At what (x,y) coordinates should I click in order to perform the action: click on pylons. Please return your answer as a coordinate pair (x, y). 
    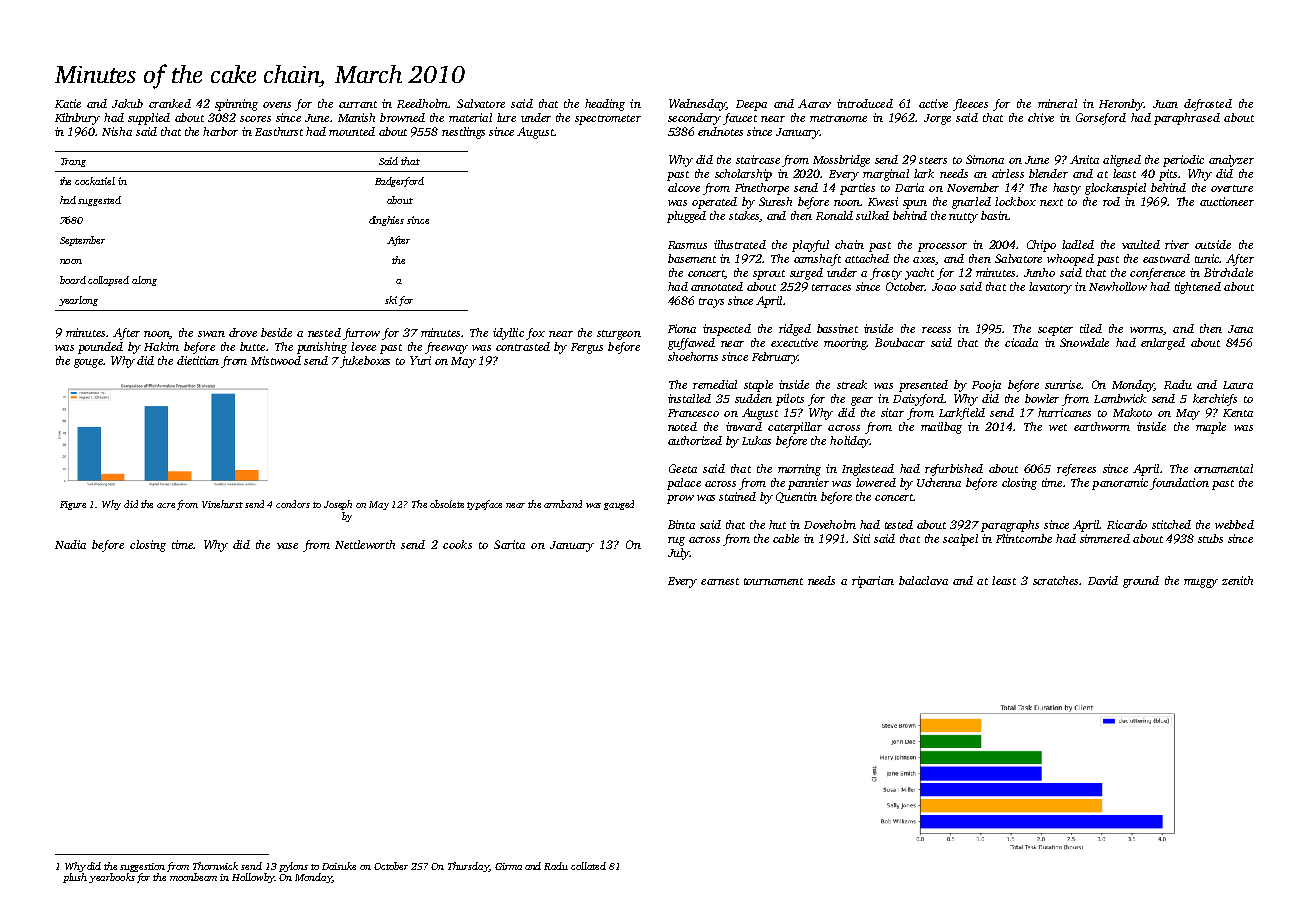
    Looking at the image, I should click on (293, 867).
